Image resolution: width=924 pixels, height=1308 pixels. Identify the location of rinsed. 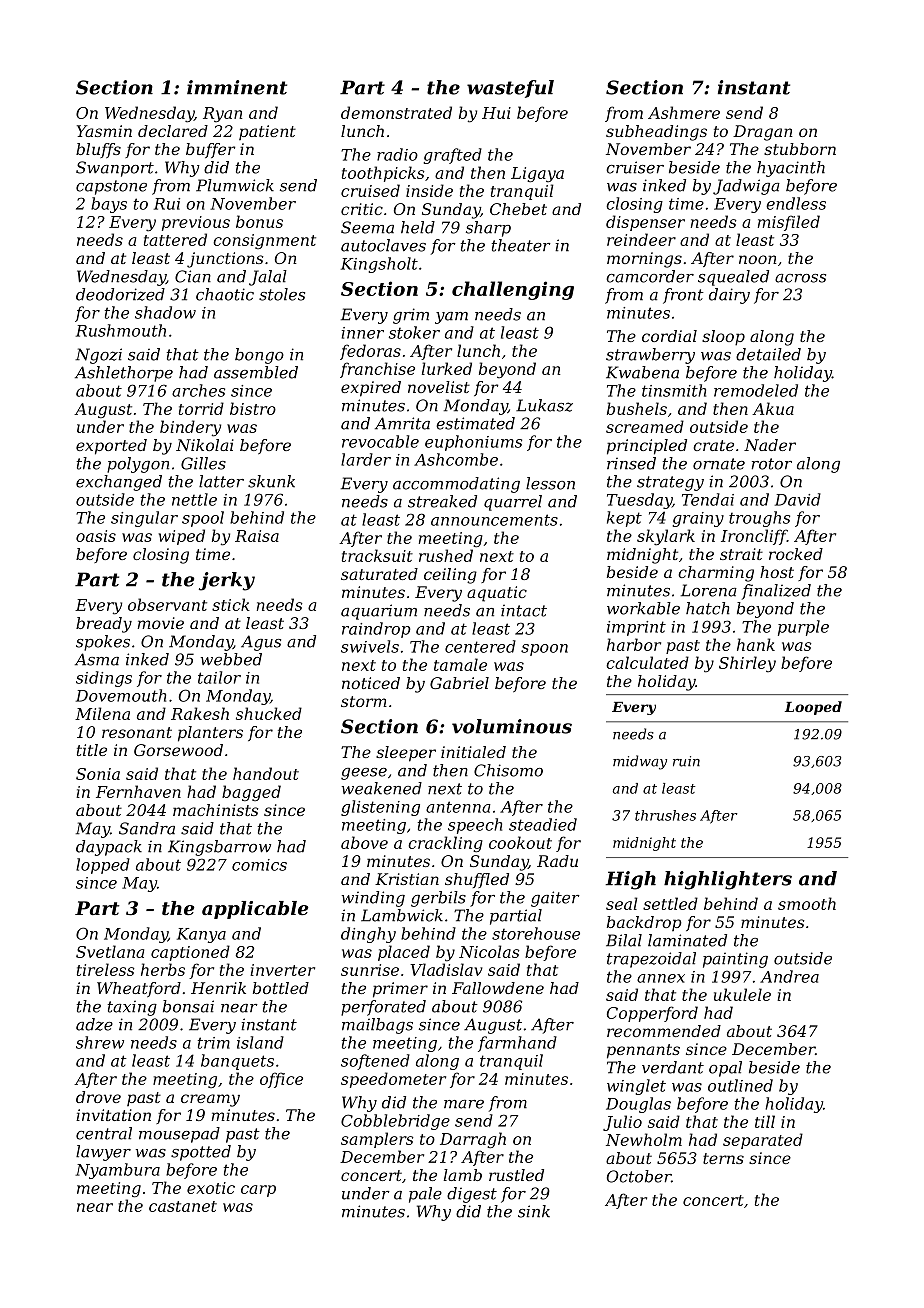
(631, 463).
